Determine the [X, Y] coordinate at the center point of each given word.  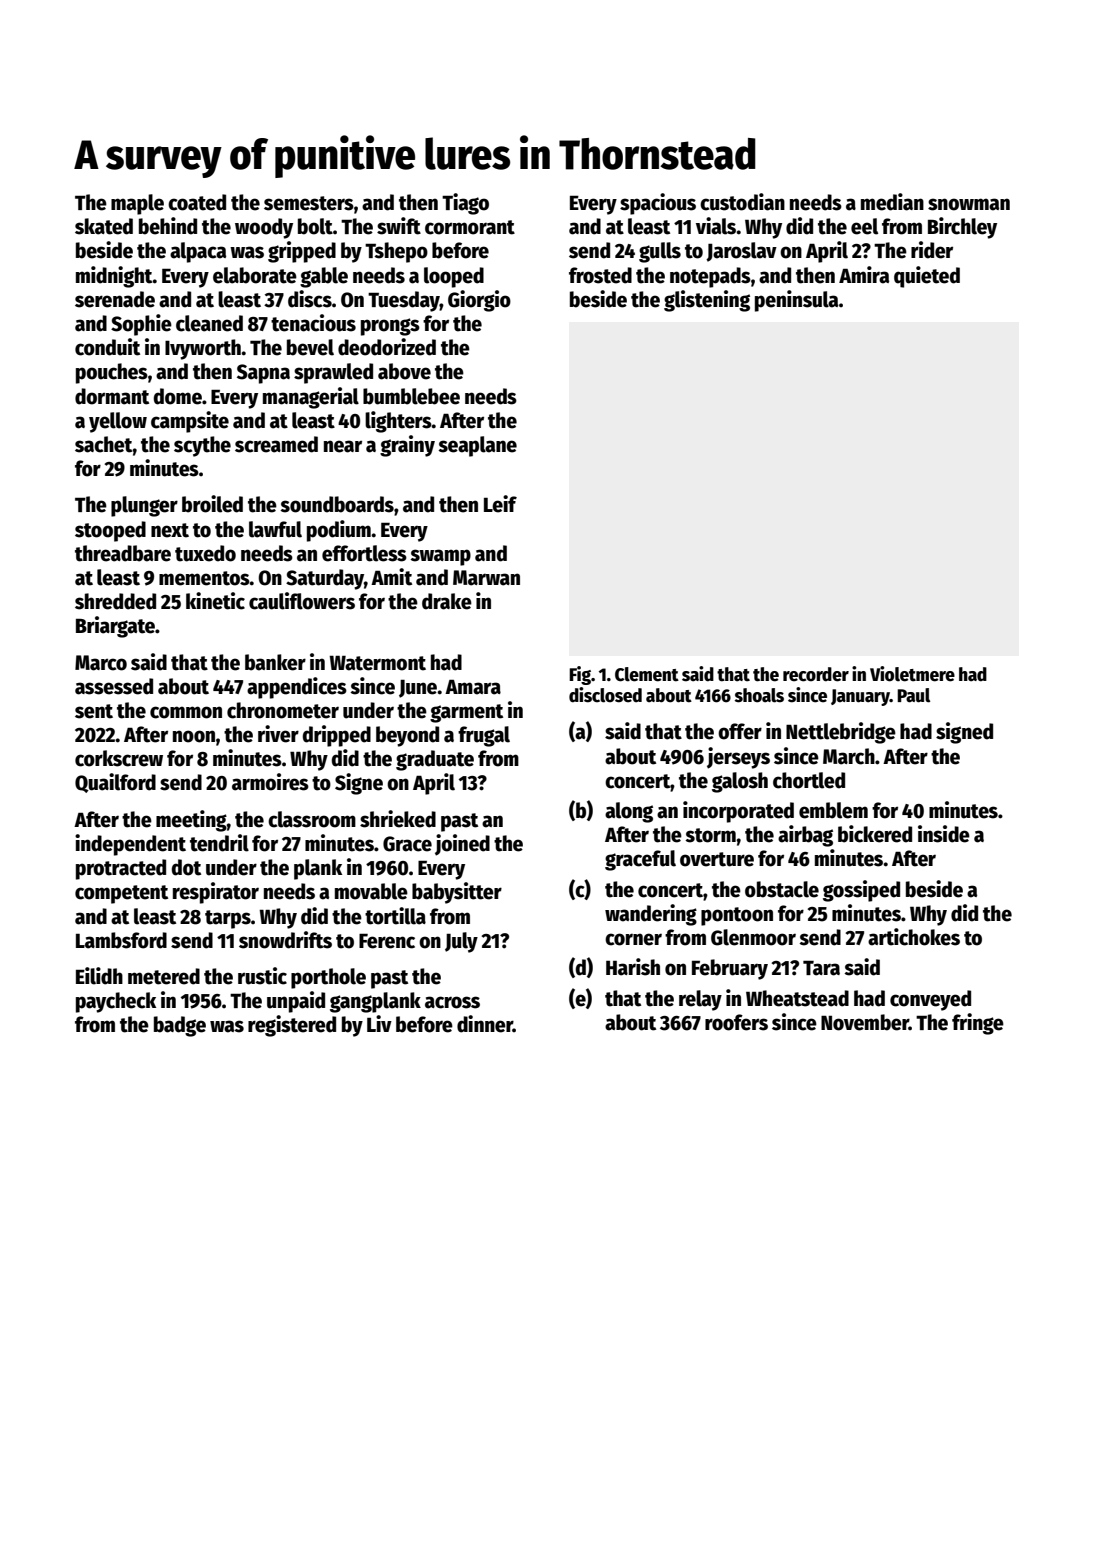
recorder [816, 674]
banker [275, 662]
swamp [440, 557]
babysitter [457, 893]
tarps [228, 919]
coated [197, 202]
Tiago [465, 204]
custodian [742, 202]
